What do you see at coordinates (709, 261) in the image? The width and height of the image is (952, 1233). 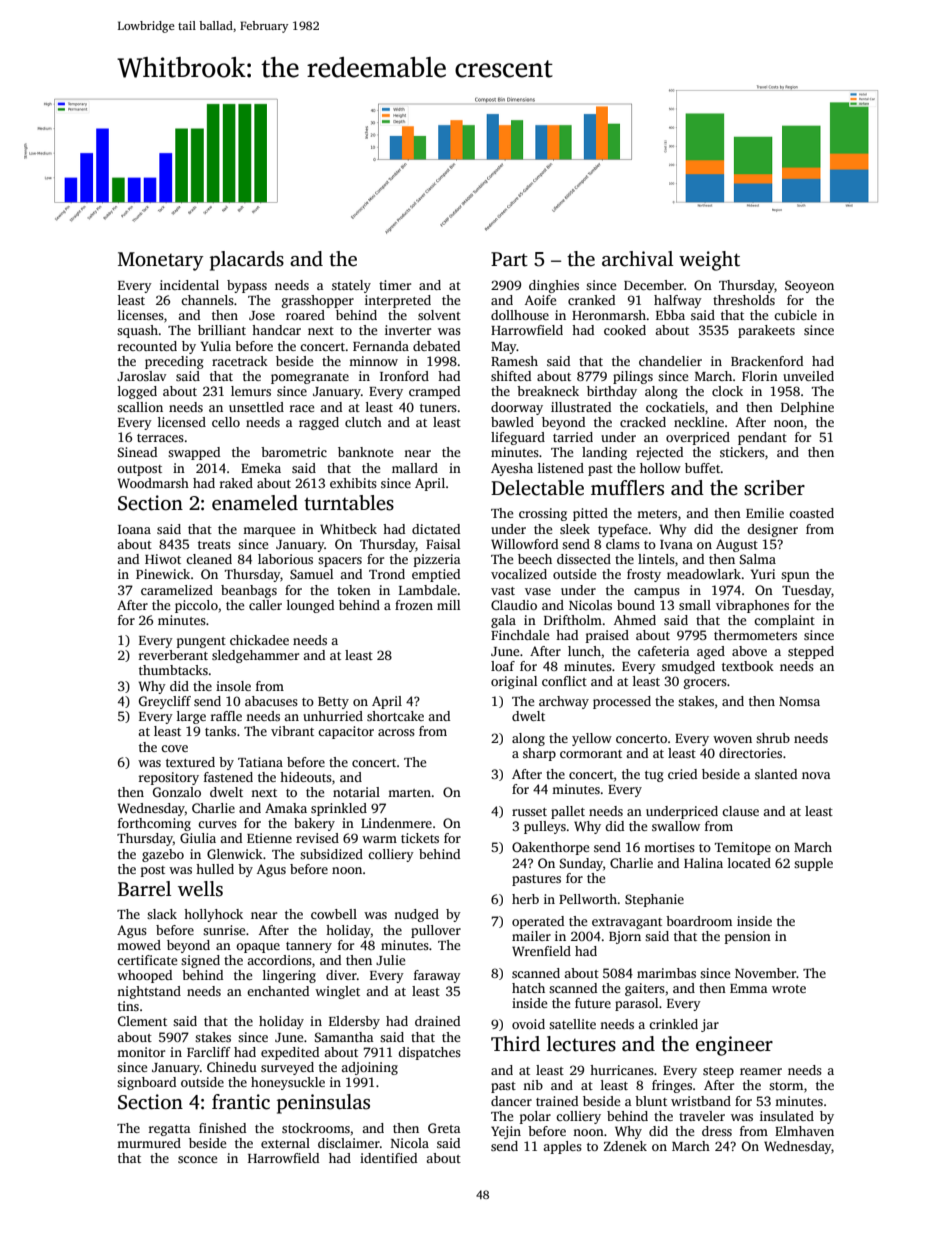 I see `weight` at bounding box center [709, 261].
